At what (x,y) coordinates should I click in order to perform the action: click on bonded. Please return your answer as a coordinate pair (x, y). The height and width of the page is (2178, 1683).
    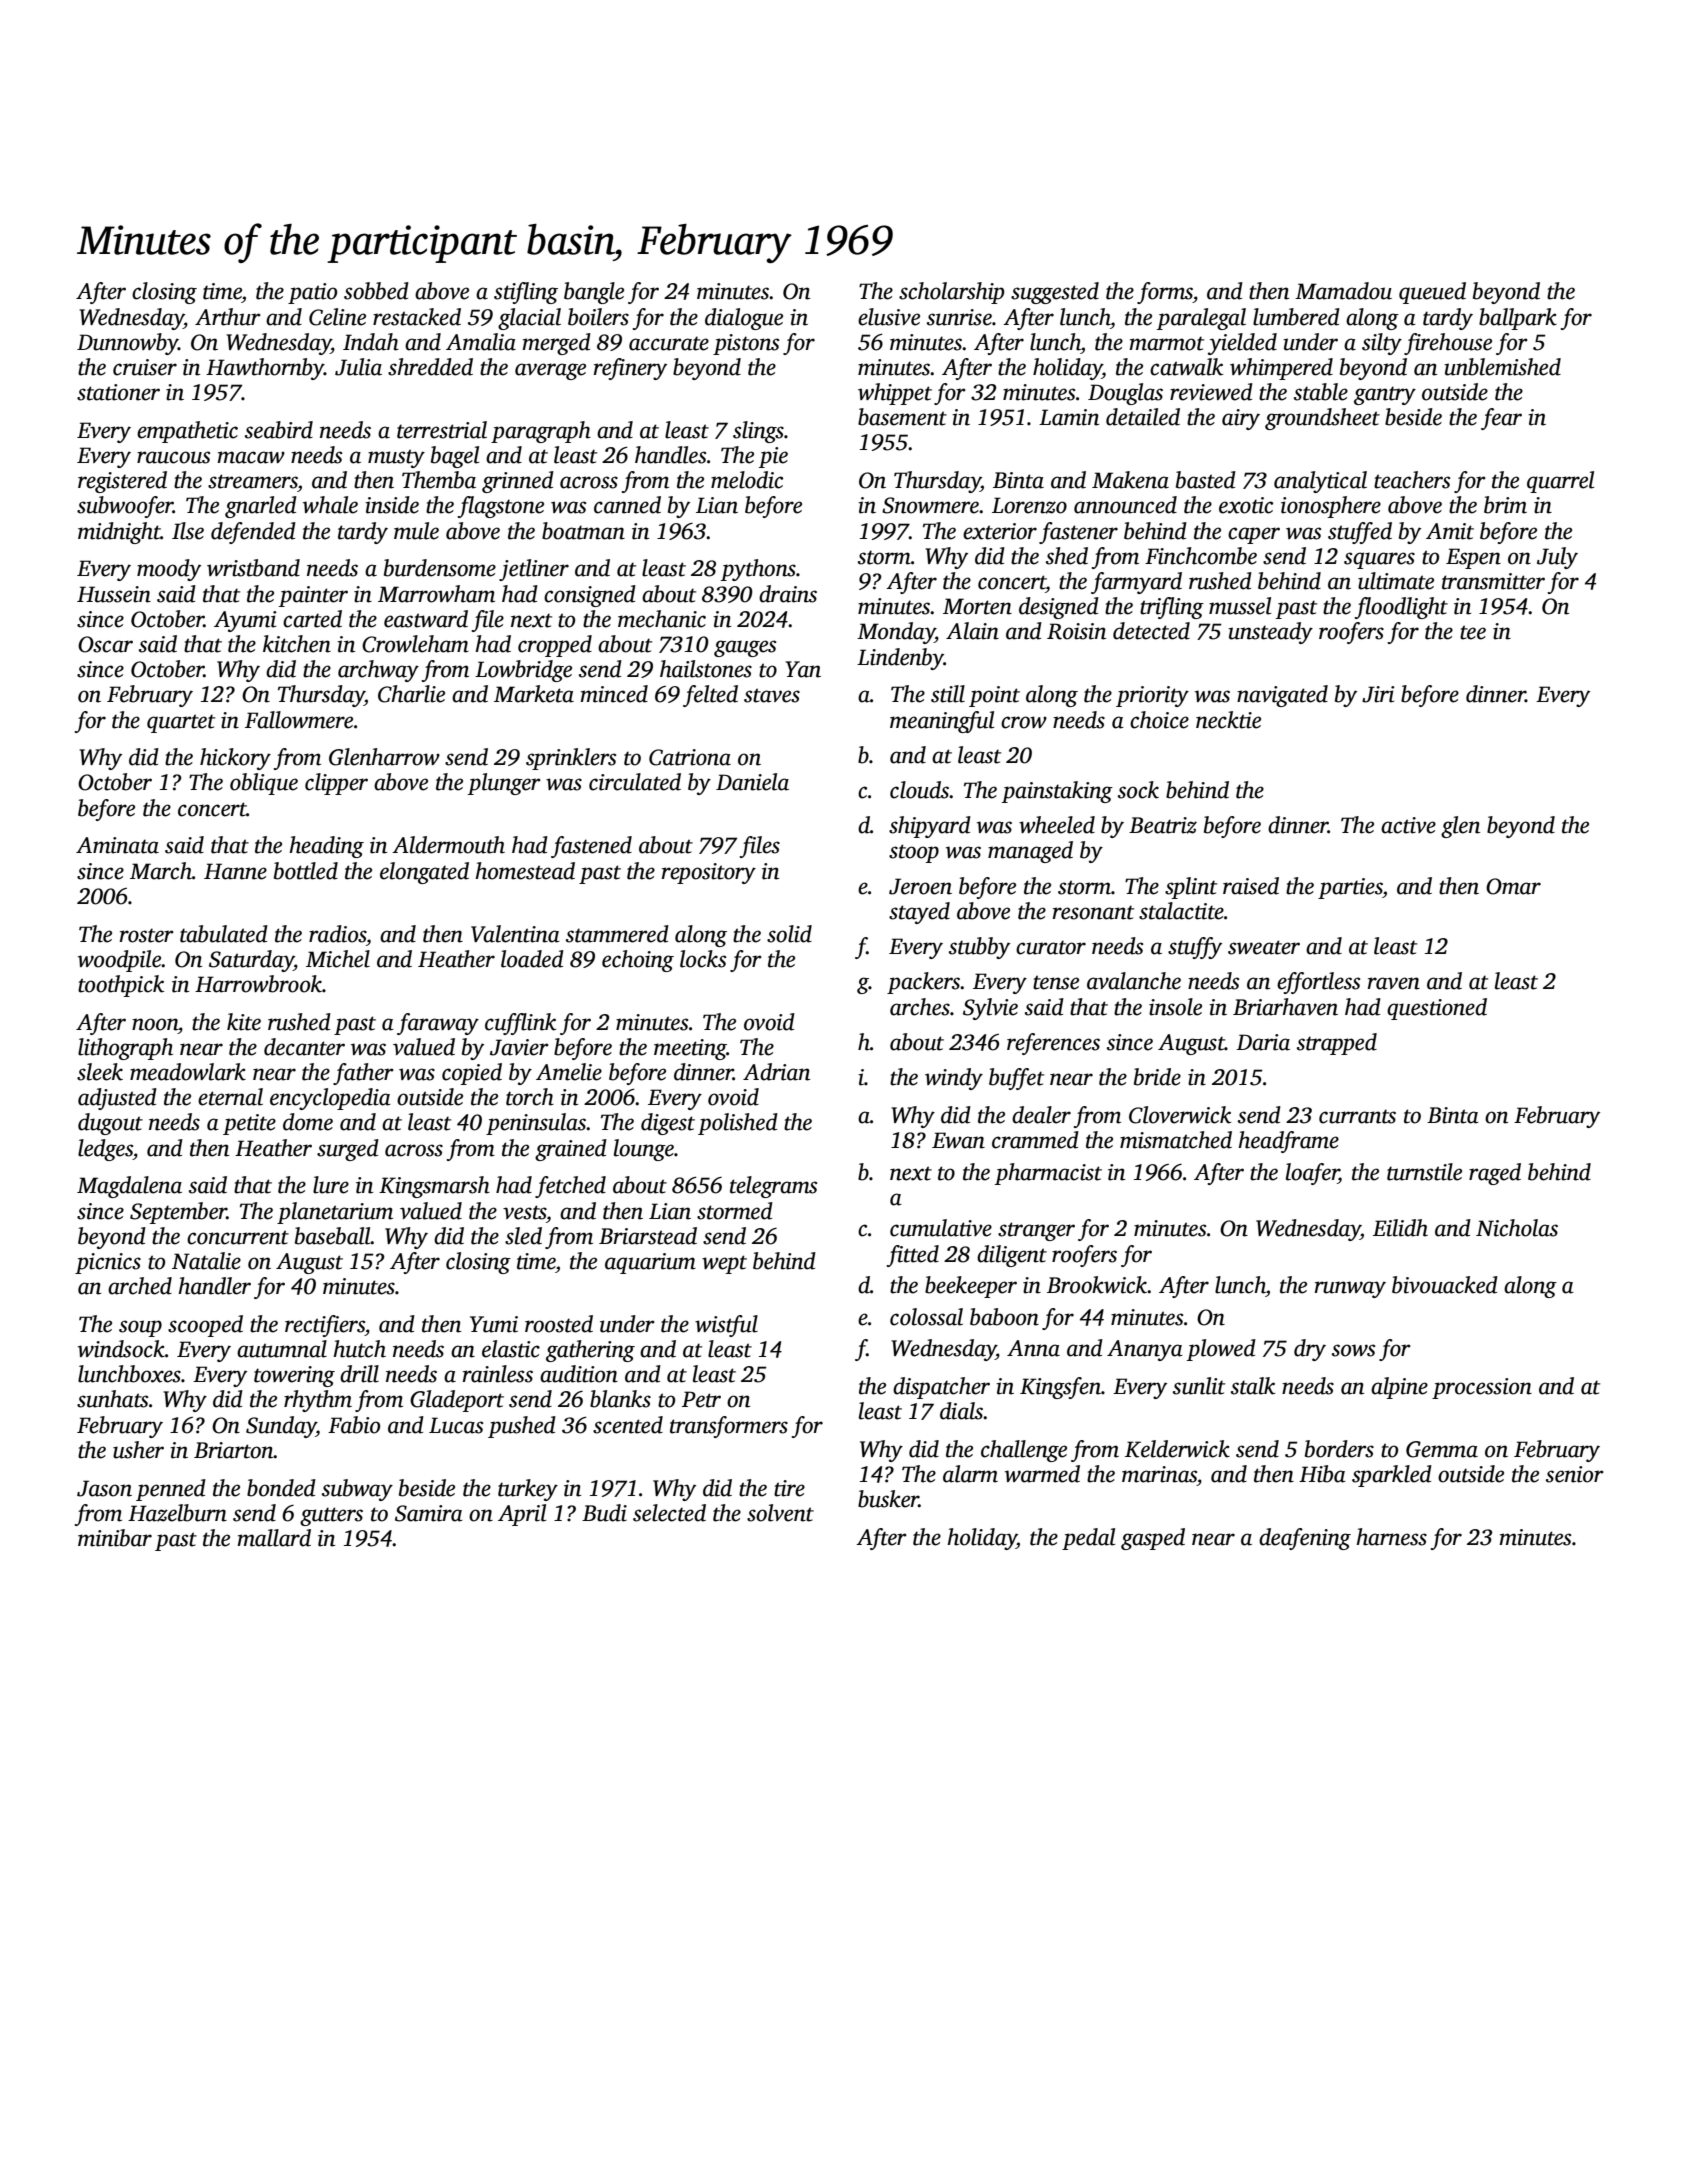
    Looking at the image, I should click on (281, 1488).
